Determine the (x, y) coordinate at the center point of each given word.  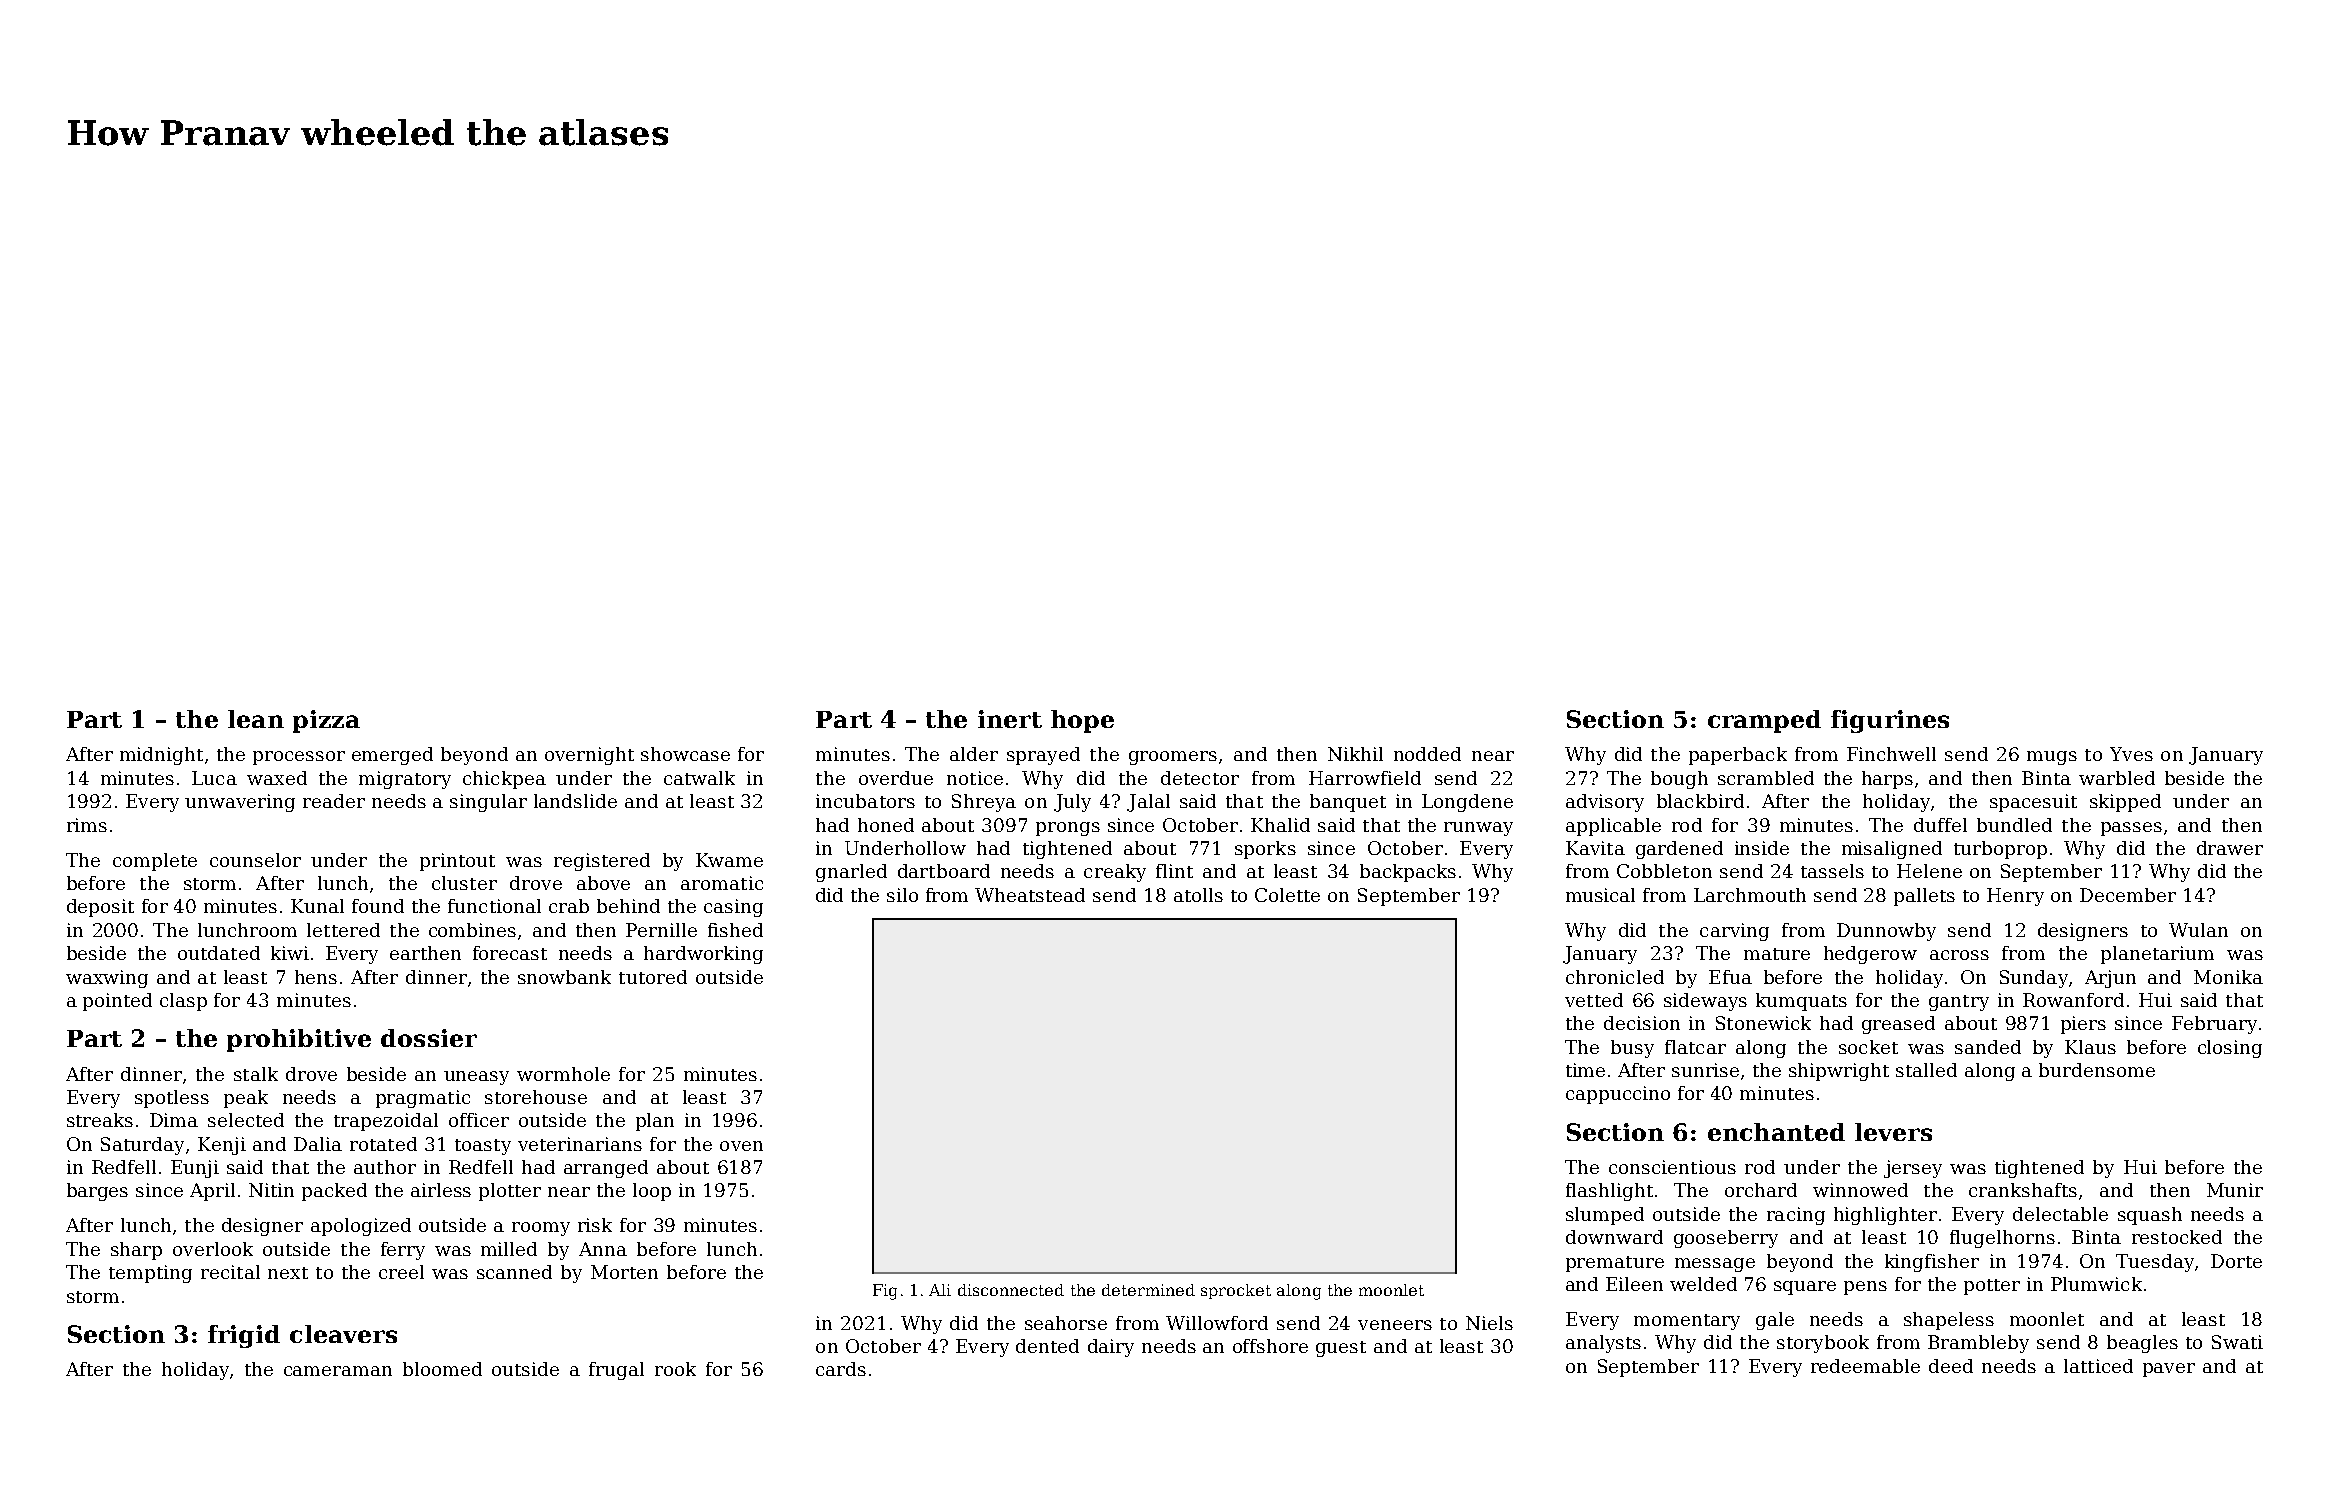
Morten (624, 1272)
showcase (685, 754)
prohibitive (299, 1040)
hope (1082, 721)
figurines (1890, 721)
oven (741, 1146)
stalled (1926, 1070)
